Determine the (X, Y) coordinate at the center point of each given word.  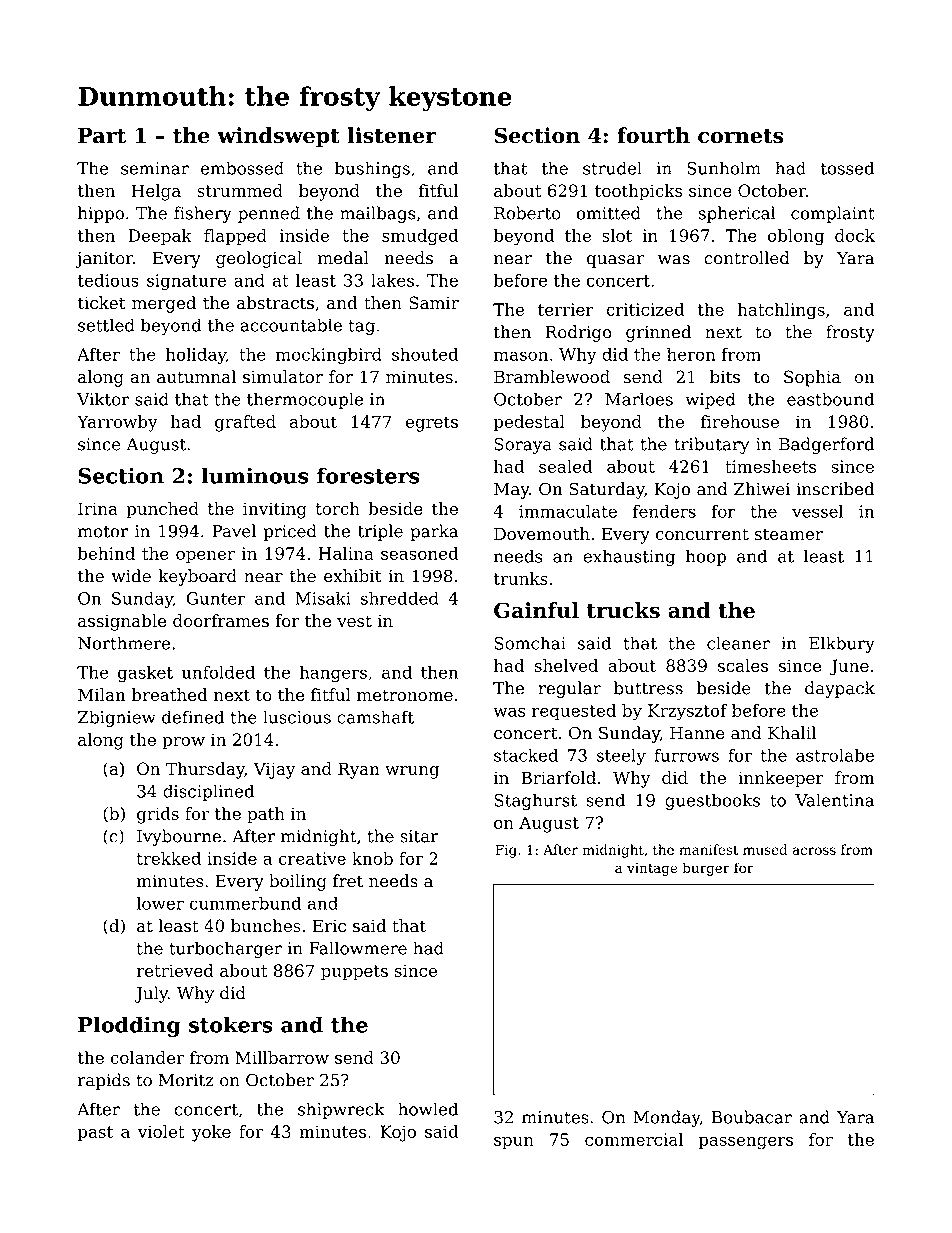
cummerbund (245, 903)
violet (161, 1131)
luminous (255, 475)
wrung (412, 772)
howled (428, 1109)
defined (193, 717)
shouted (425, 354)
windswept (278, 137)
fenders (664, 511)
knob (372, 858)
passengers (746, 1143)
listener (392, 135)
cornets (741, 136)
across (814, 851)
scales (743, 665)
